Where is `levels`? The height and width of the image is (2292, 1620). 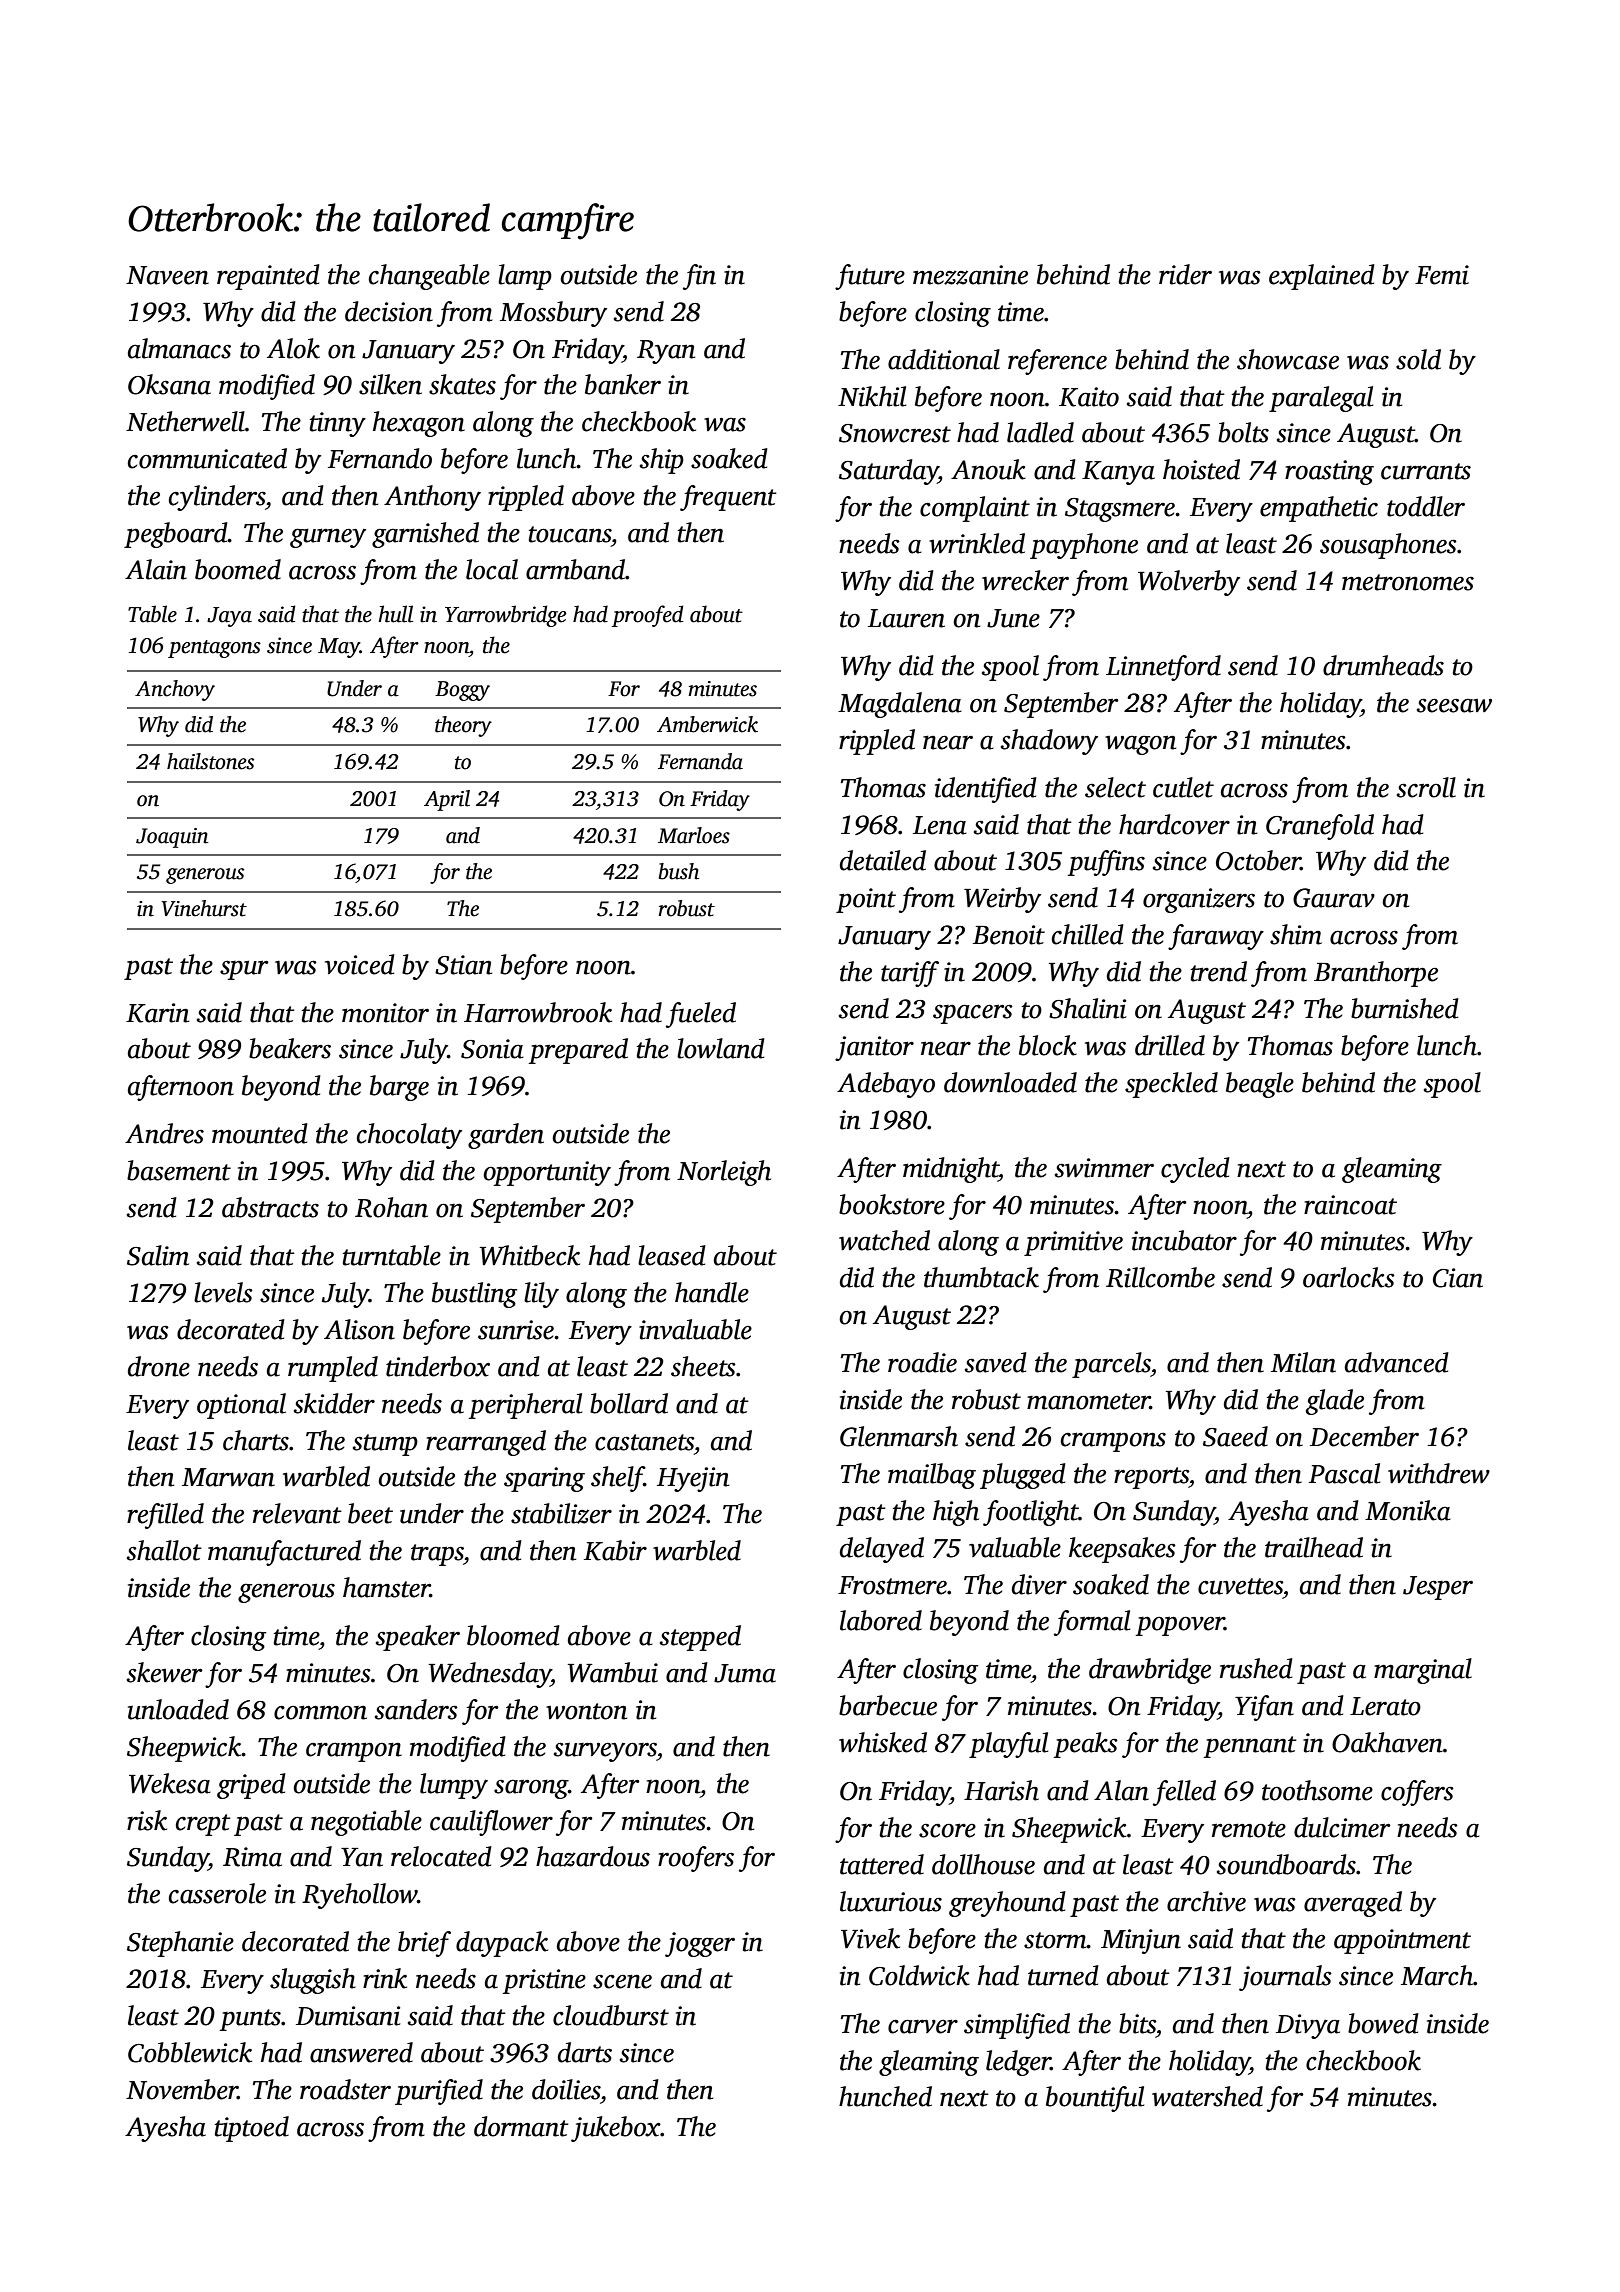 levels is located at coordinates (223, 1292).
